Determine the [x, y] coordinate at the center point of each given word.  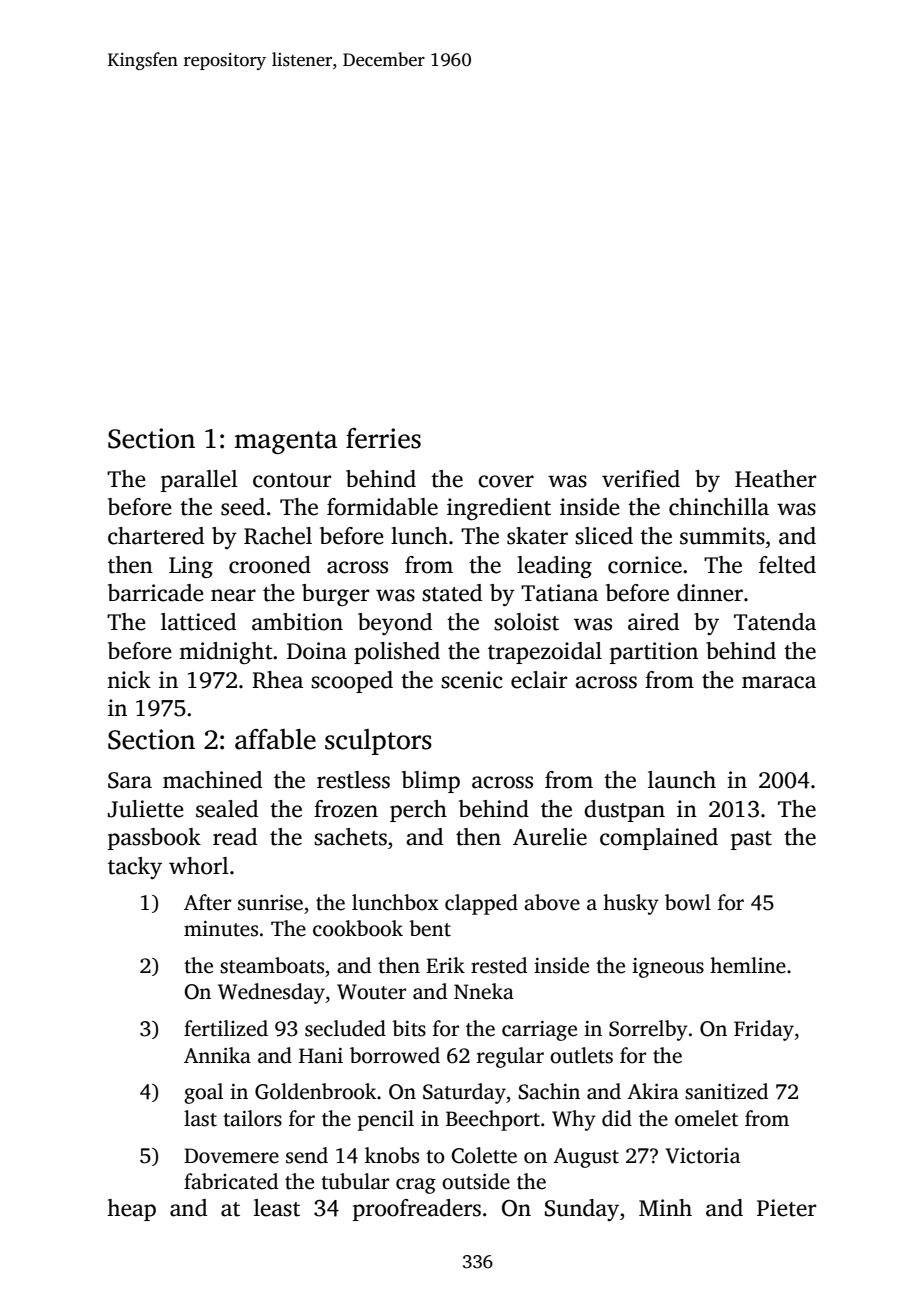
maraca [779, 682]
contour [292, 480]
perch [418, 811]
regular [510, 1057]
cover [506, 481]
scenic [472, 680]
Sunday [582, 1210]
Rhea [277, 680]
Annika [217, 1055]
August [586, 1158]
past [751, 840]
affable [275, 739]
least [277, 1208]
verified [641, 479]
